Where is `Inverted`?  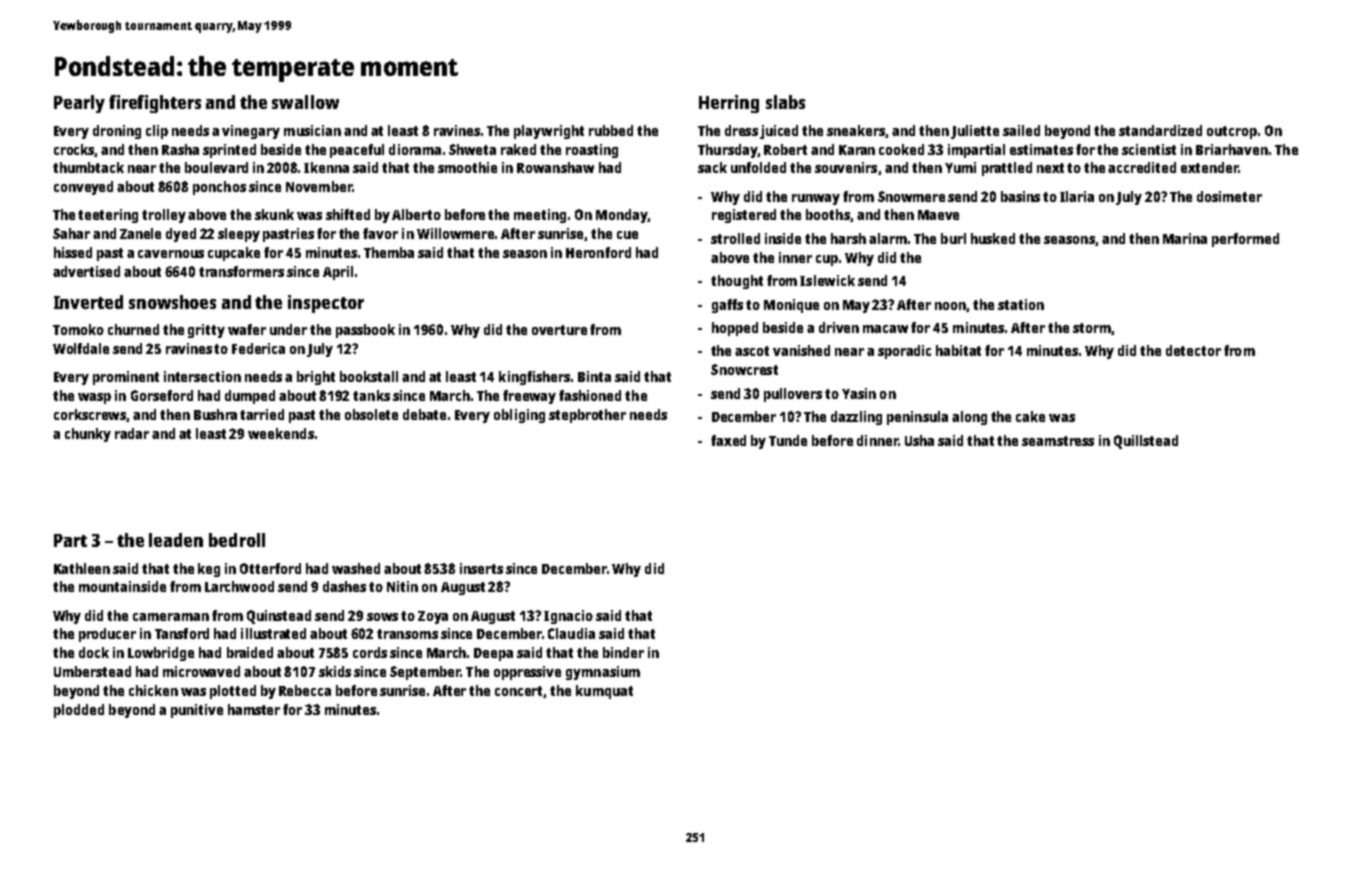
Inverted is located at coordinates (88, 302).
